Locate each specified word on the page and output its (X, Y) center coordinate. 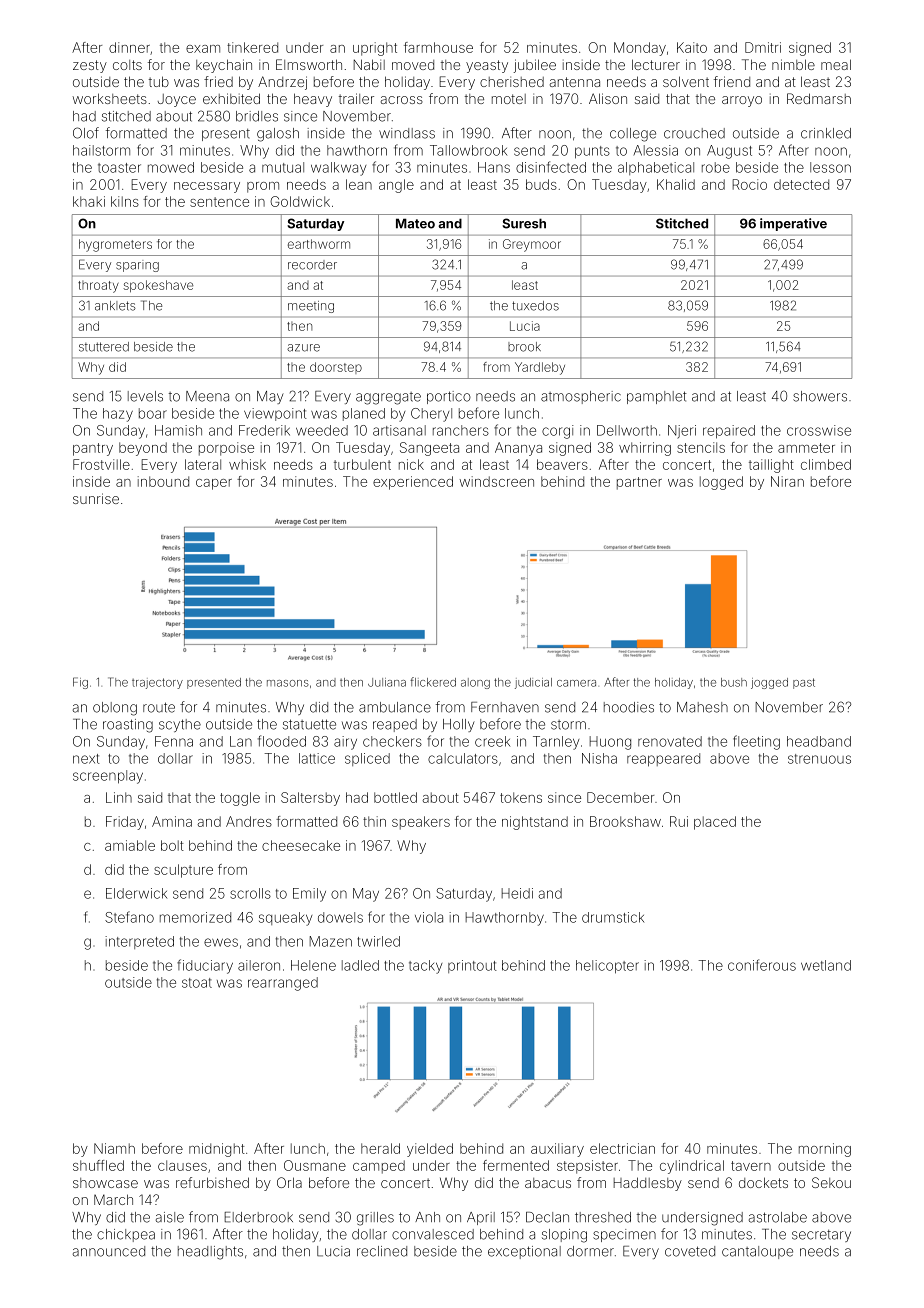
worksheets (109, 98)
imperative (793, 224)
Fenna (174, 741)
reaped (395, 725)
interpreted (139, 942)
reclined (382, 1251)
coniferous (762, 965)
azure (303, 348)
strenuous (819, 759)
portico (449, 397)
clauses (182, 1165)
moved (413, 65)
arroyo (742, 101)
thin (374, 821)
